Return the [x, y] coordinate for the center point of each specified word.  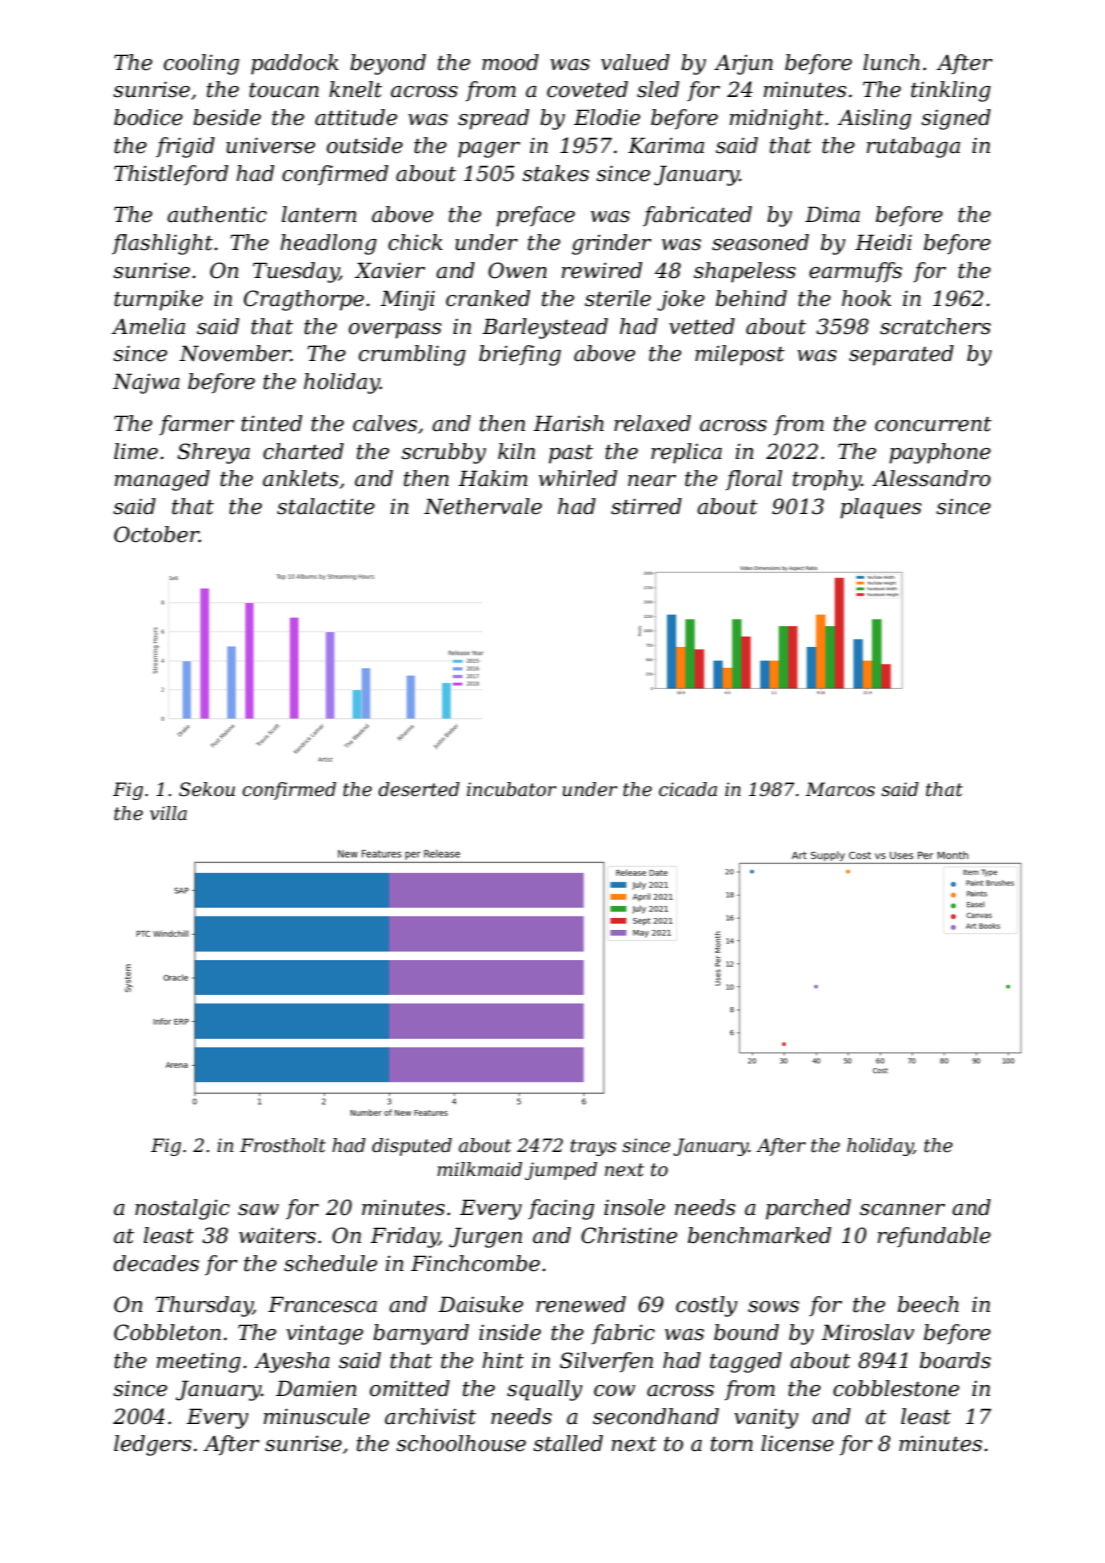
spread [493, 119]
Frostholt [283, 1145]
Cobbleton [167, 1332]
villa [168, 813]
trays [593, 1147]
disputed [412, 1147]
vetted [702, 326]
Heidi [883, 242]
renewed [581, 1304]
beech [928, 1304]
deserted [419, 789]
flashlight [162, 244]
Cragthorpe [304, 300]
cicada [688, 789]
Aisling [874, 119]
